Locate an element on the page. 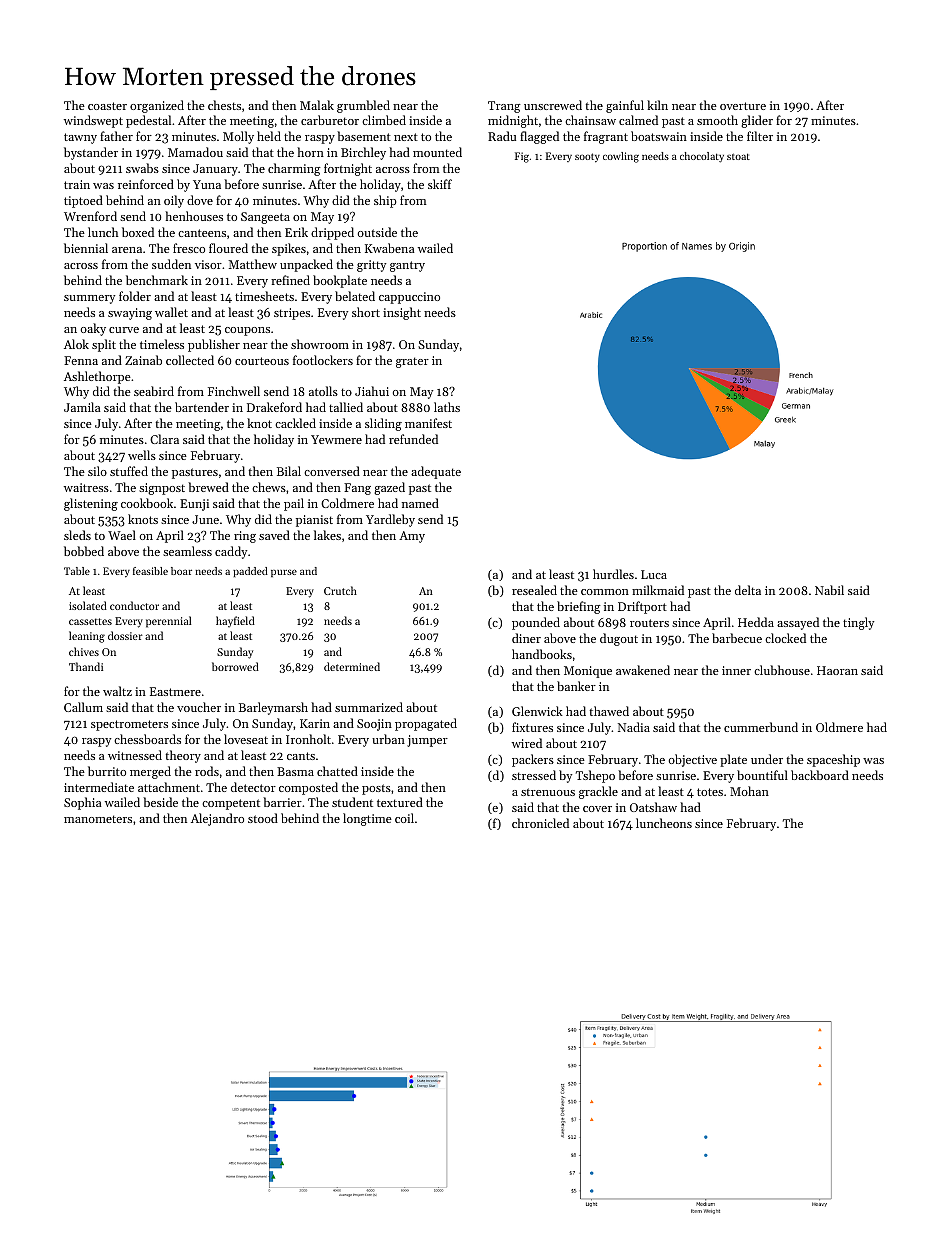 This page has width=952, height=1233. manometers is located at coordinates (98, 819).
